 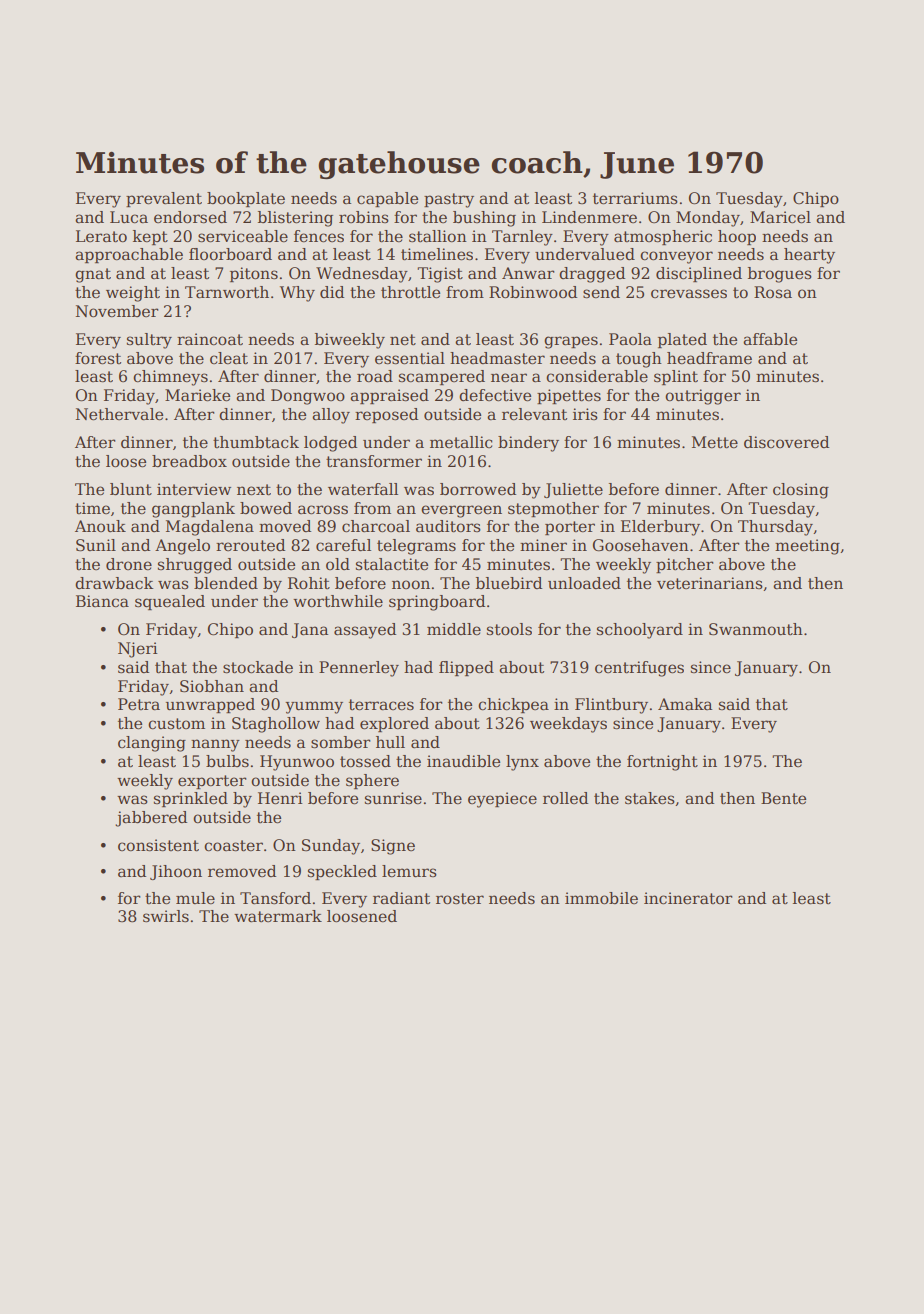 What do you see at coordinates (809, 256) in the image?
I see `hearty` at bounding box center [809, 256].
